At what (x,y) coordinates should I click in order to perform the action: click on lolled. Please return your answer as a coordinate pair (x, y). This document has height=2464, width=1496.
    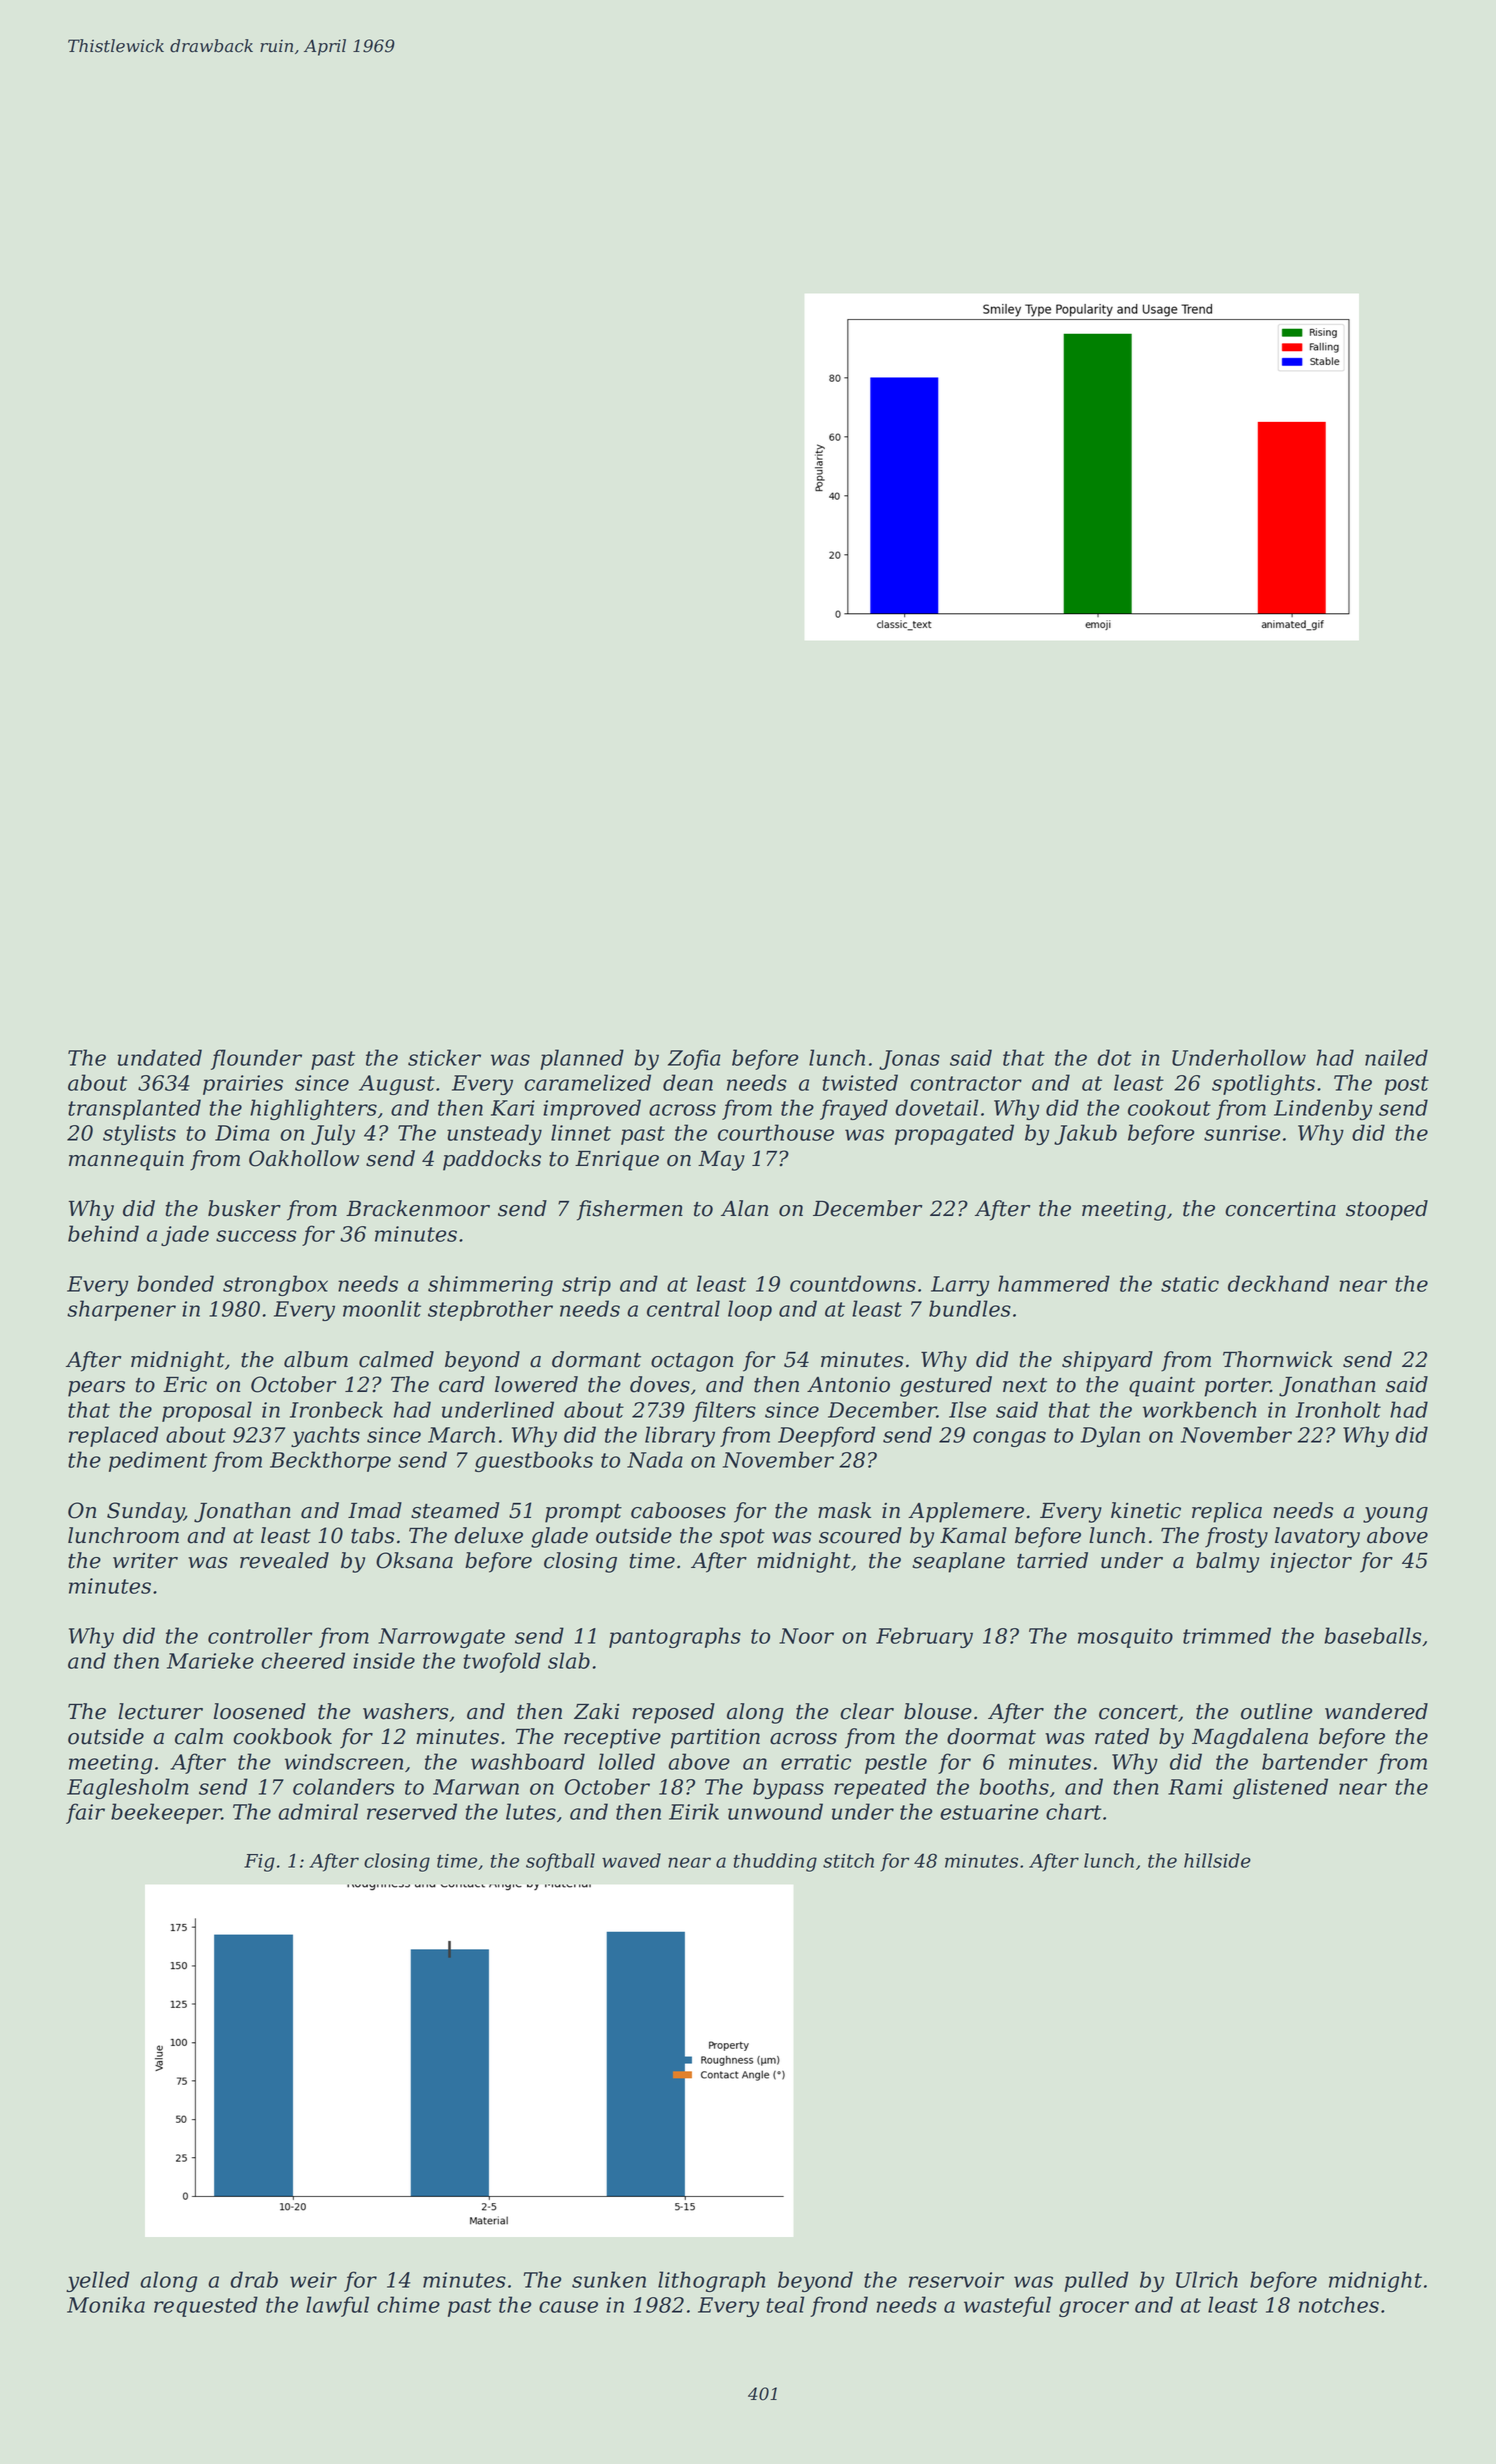
    Looking at the image, I should click on (627, 1761).
